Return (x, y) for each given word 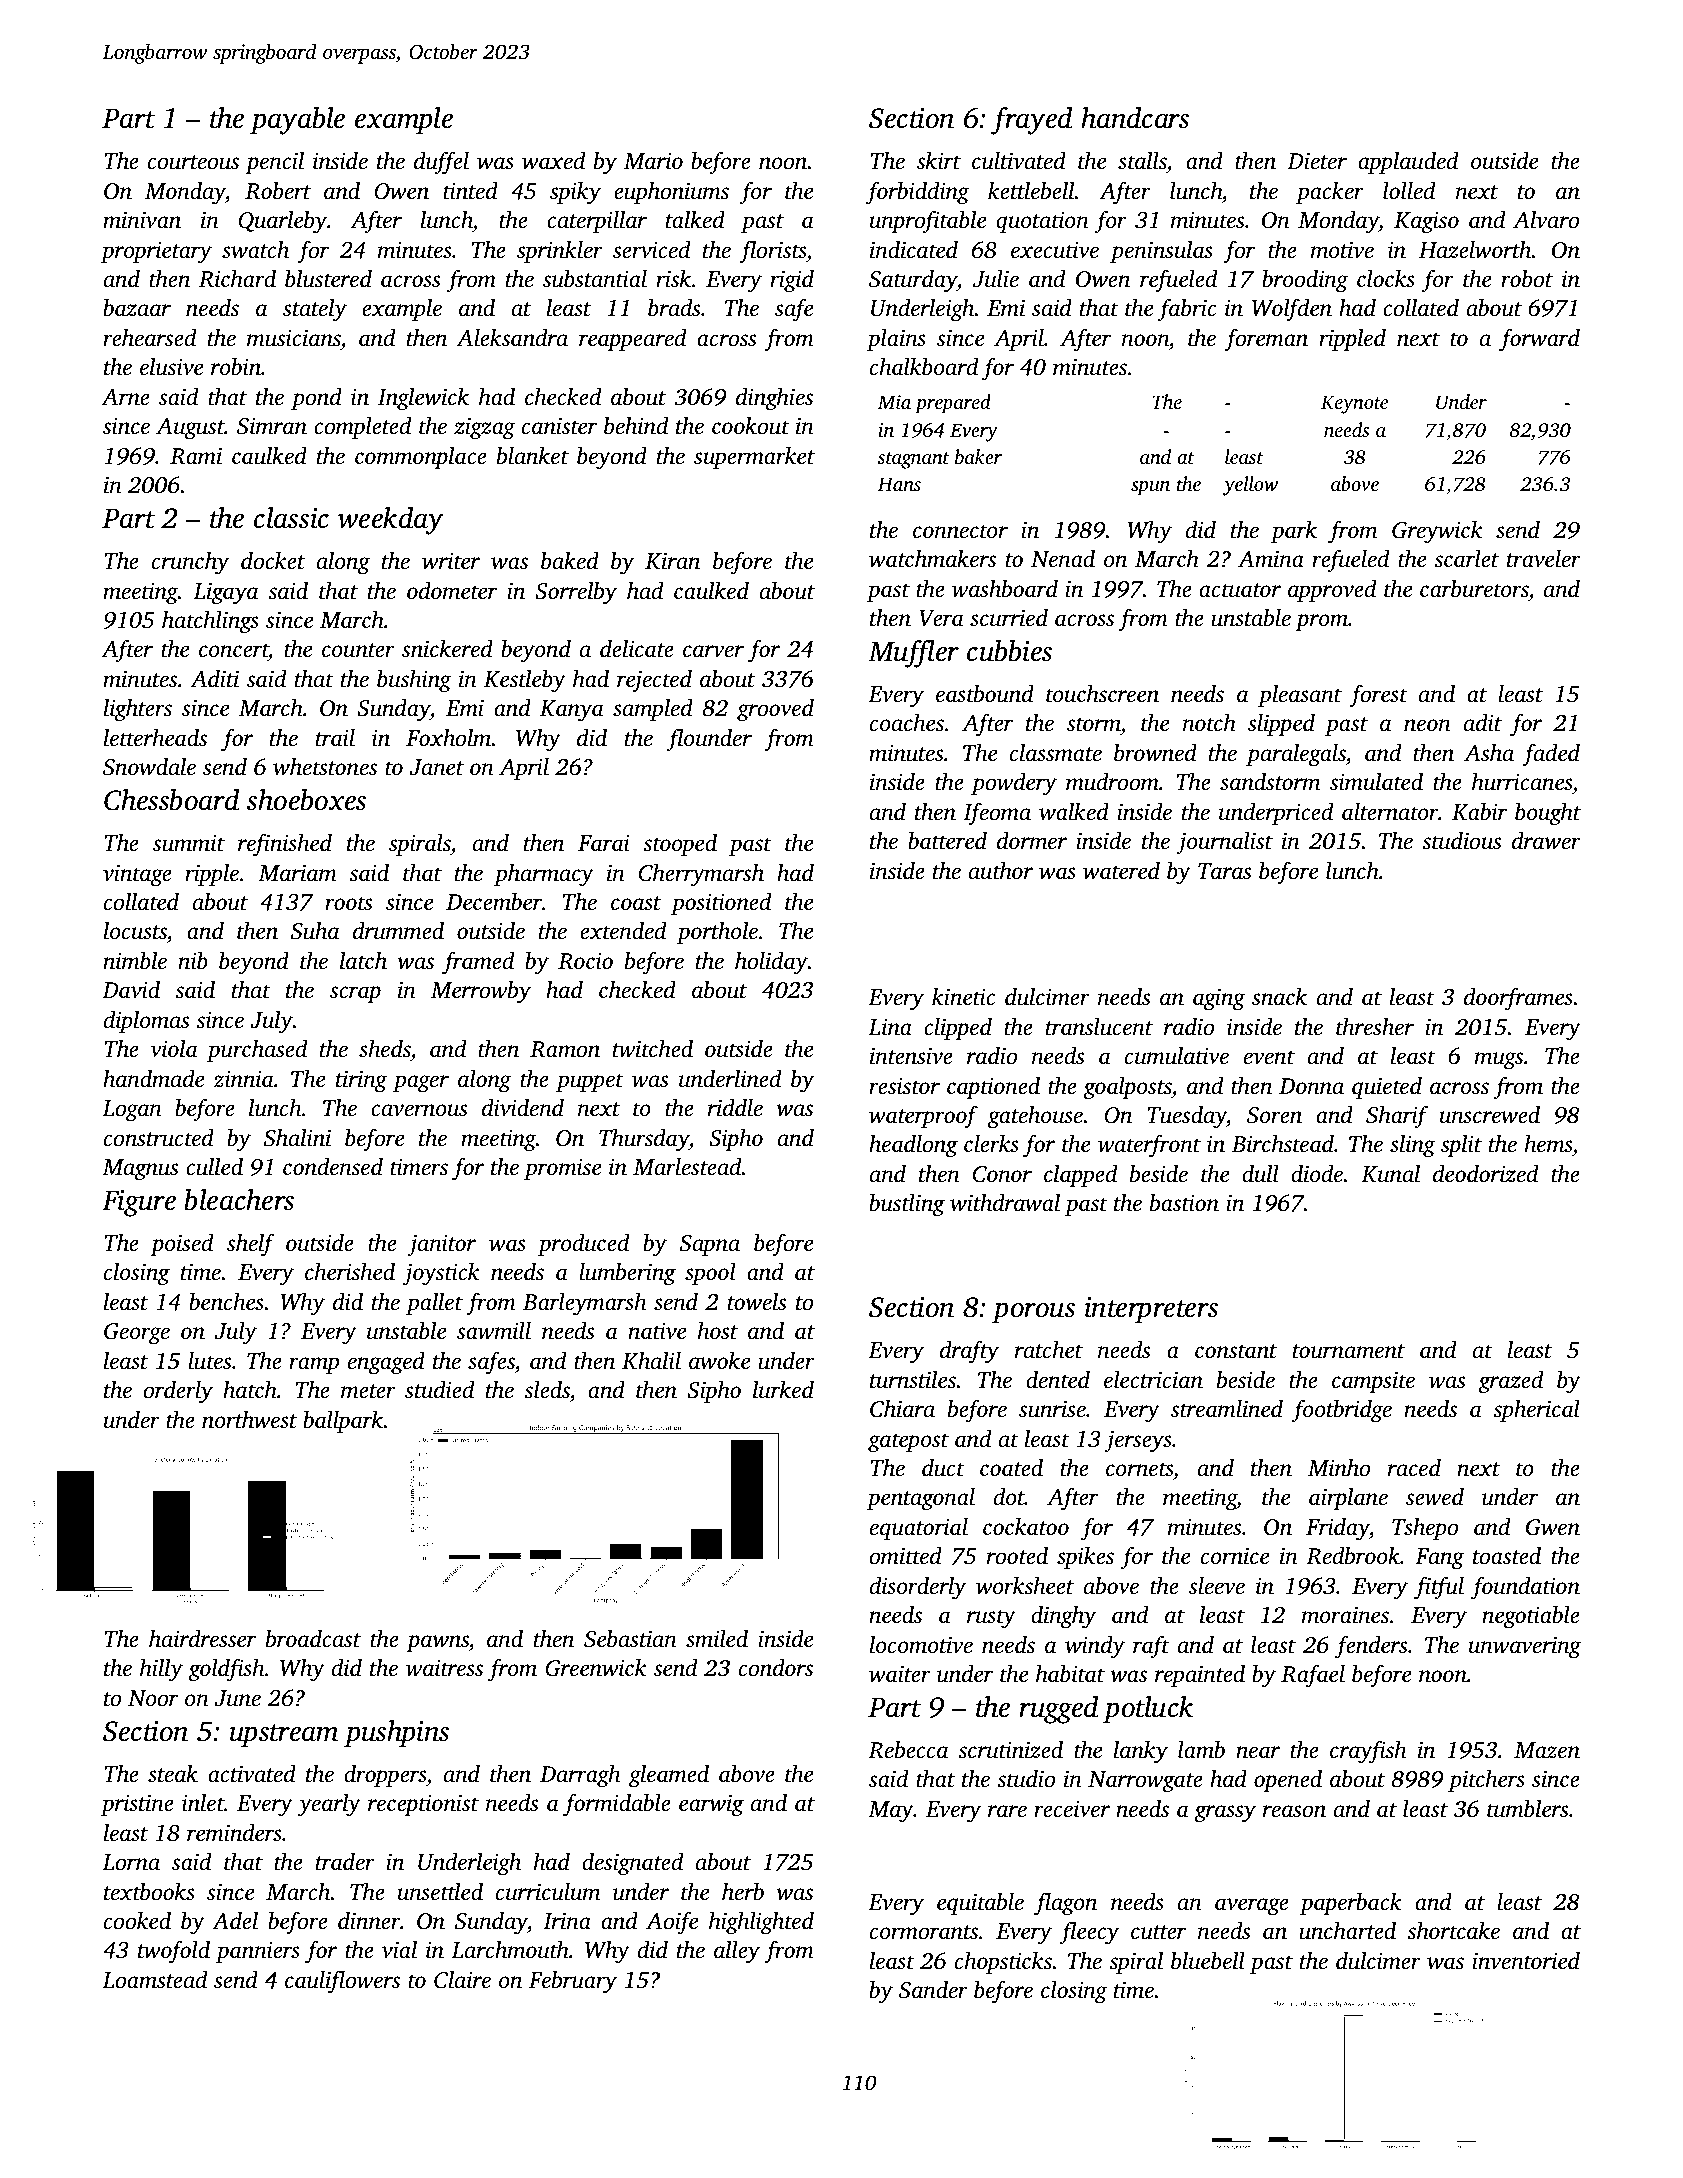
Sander (933, 1990)
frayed (1031, 121)
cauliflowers (342, 1982)
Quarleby (282, 222)
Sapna (710, 1245)
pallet (434, 1304)
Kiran (672, 561)
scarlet (1466, 559)
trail (335, 738)
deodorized (1485, 1174)
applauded (1408, 163)
